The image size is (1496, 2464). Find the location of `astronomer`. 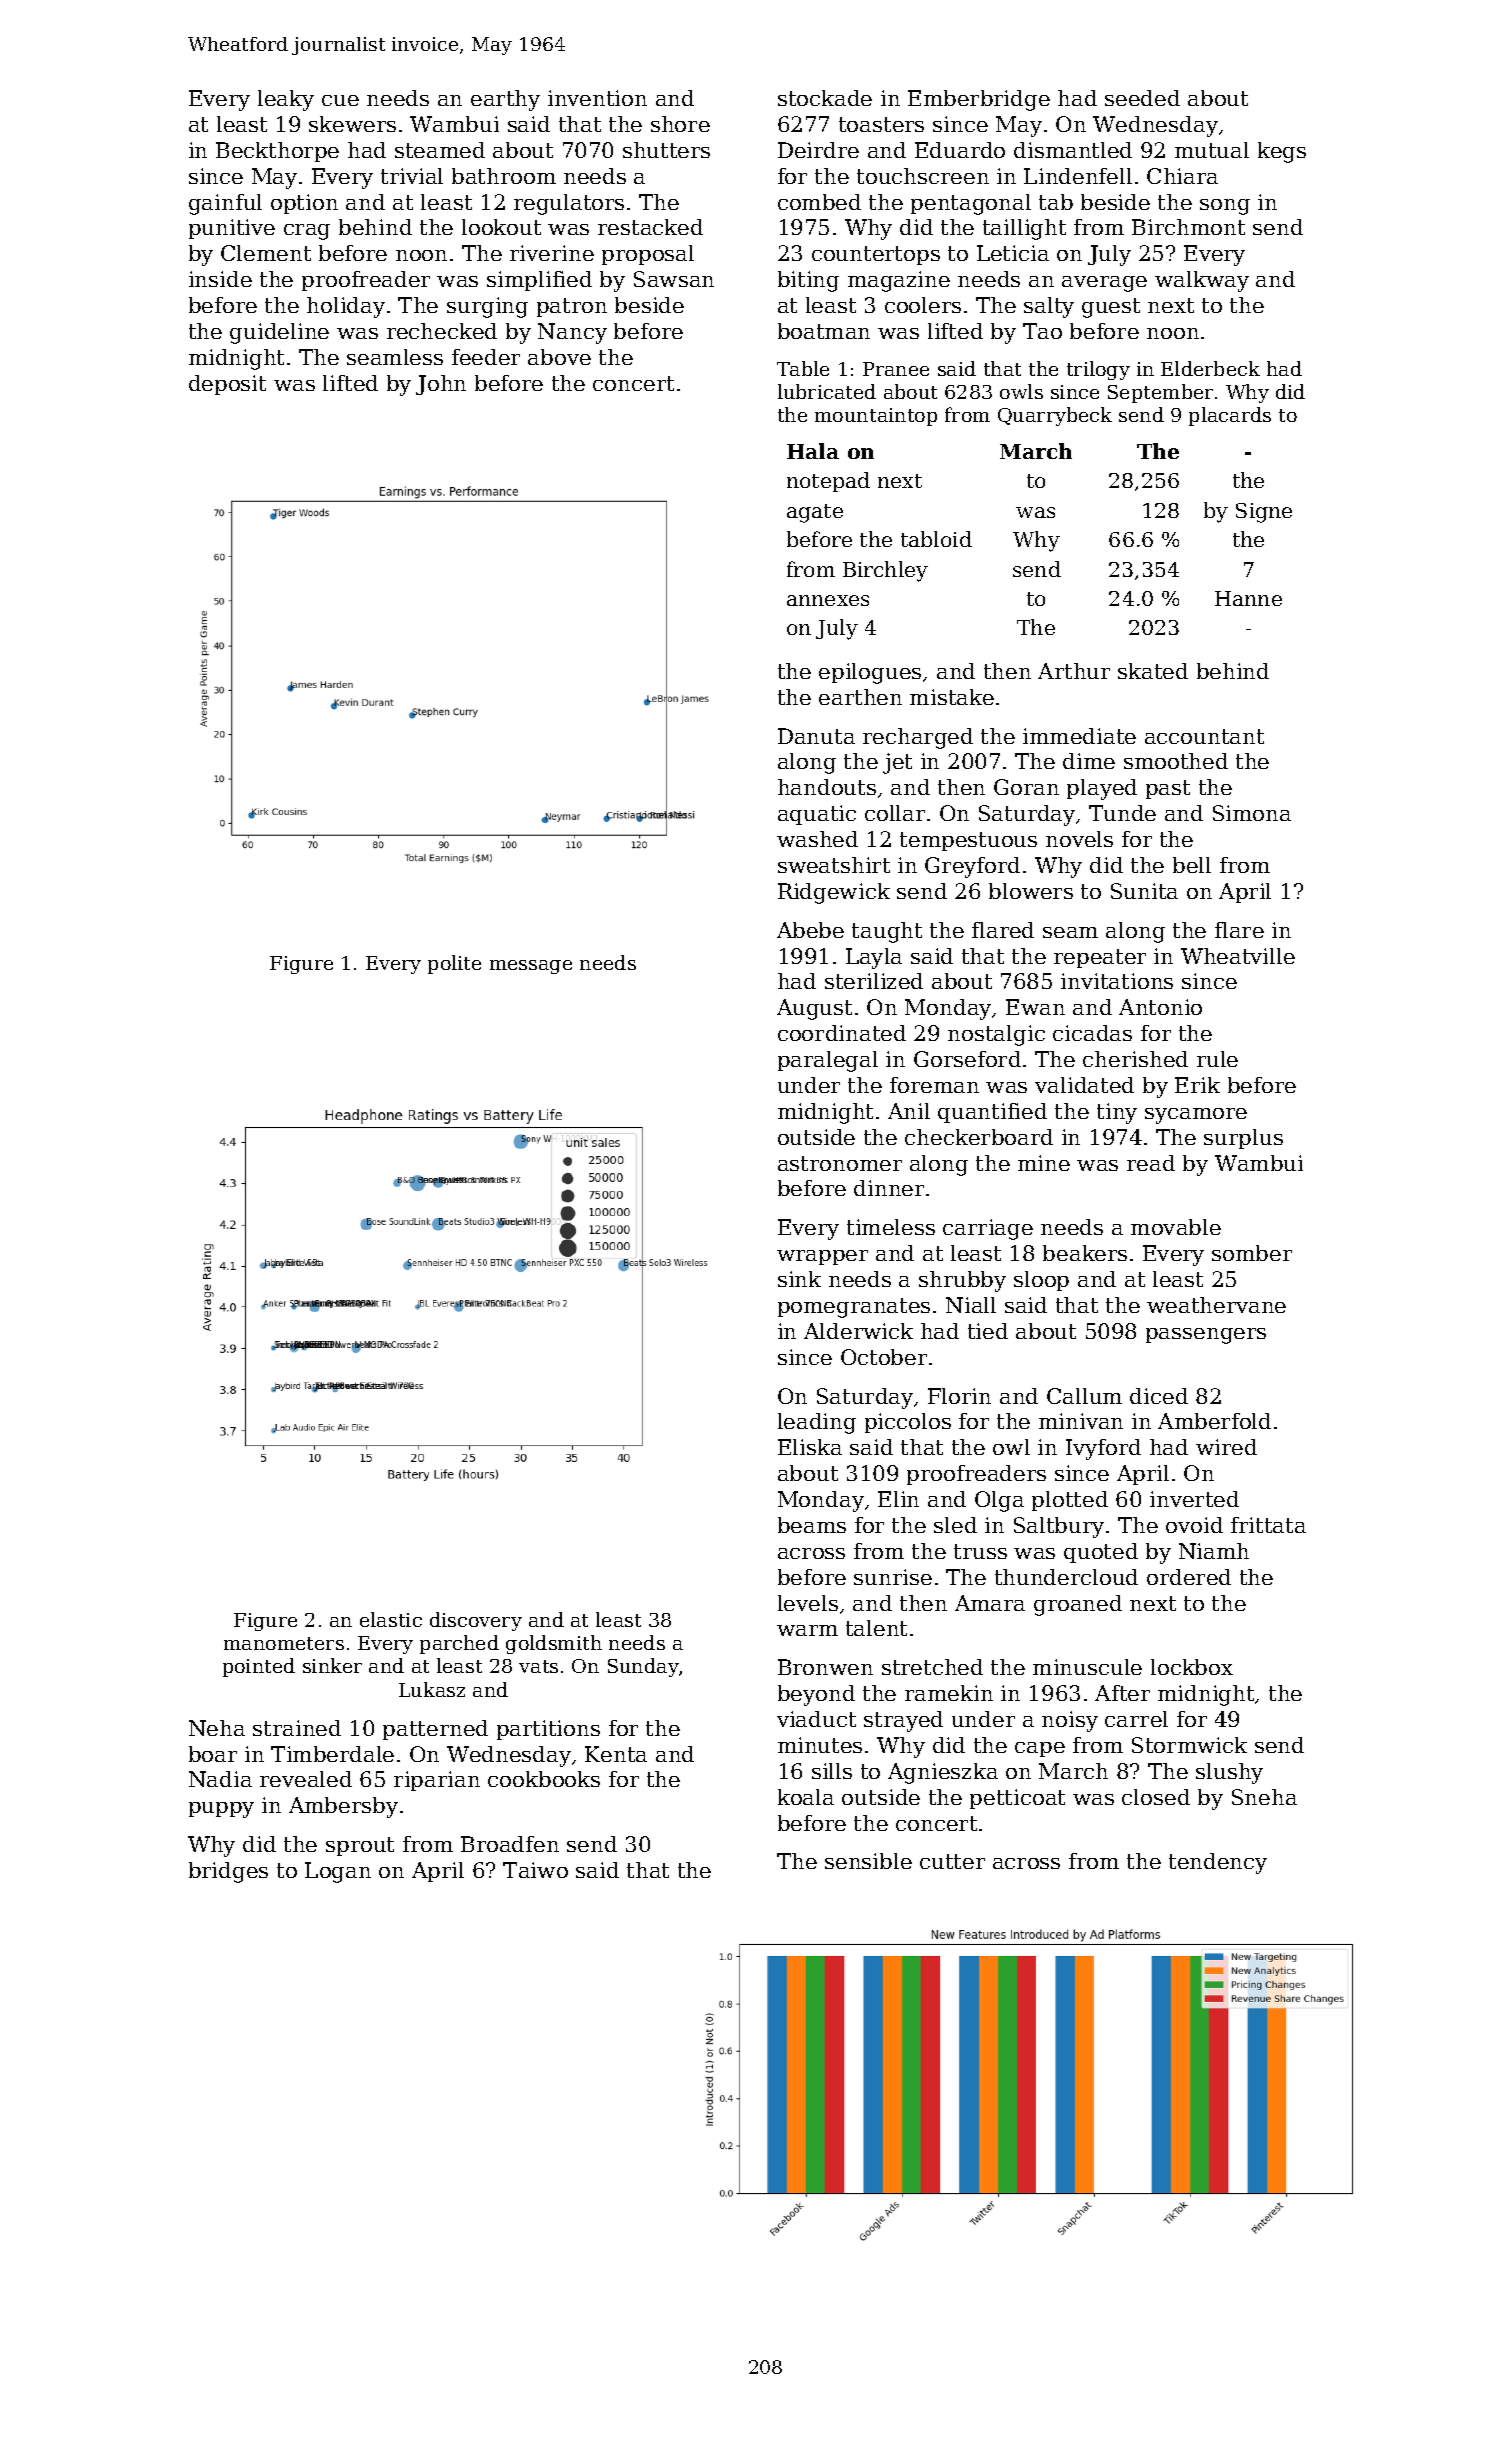

astronomer is located at coordinates (840, 1163).
